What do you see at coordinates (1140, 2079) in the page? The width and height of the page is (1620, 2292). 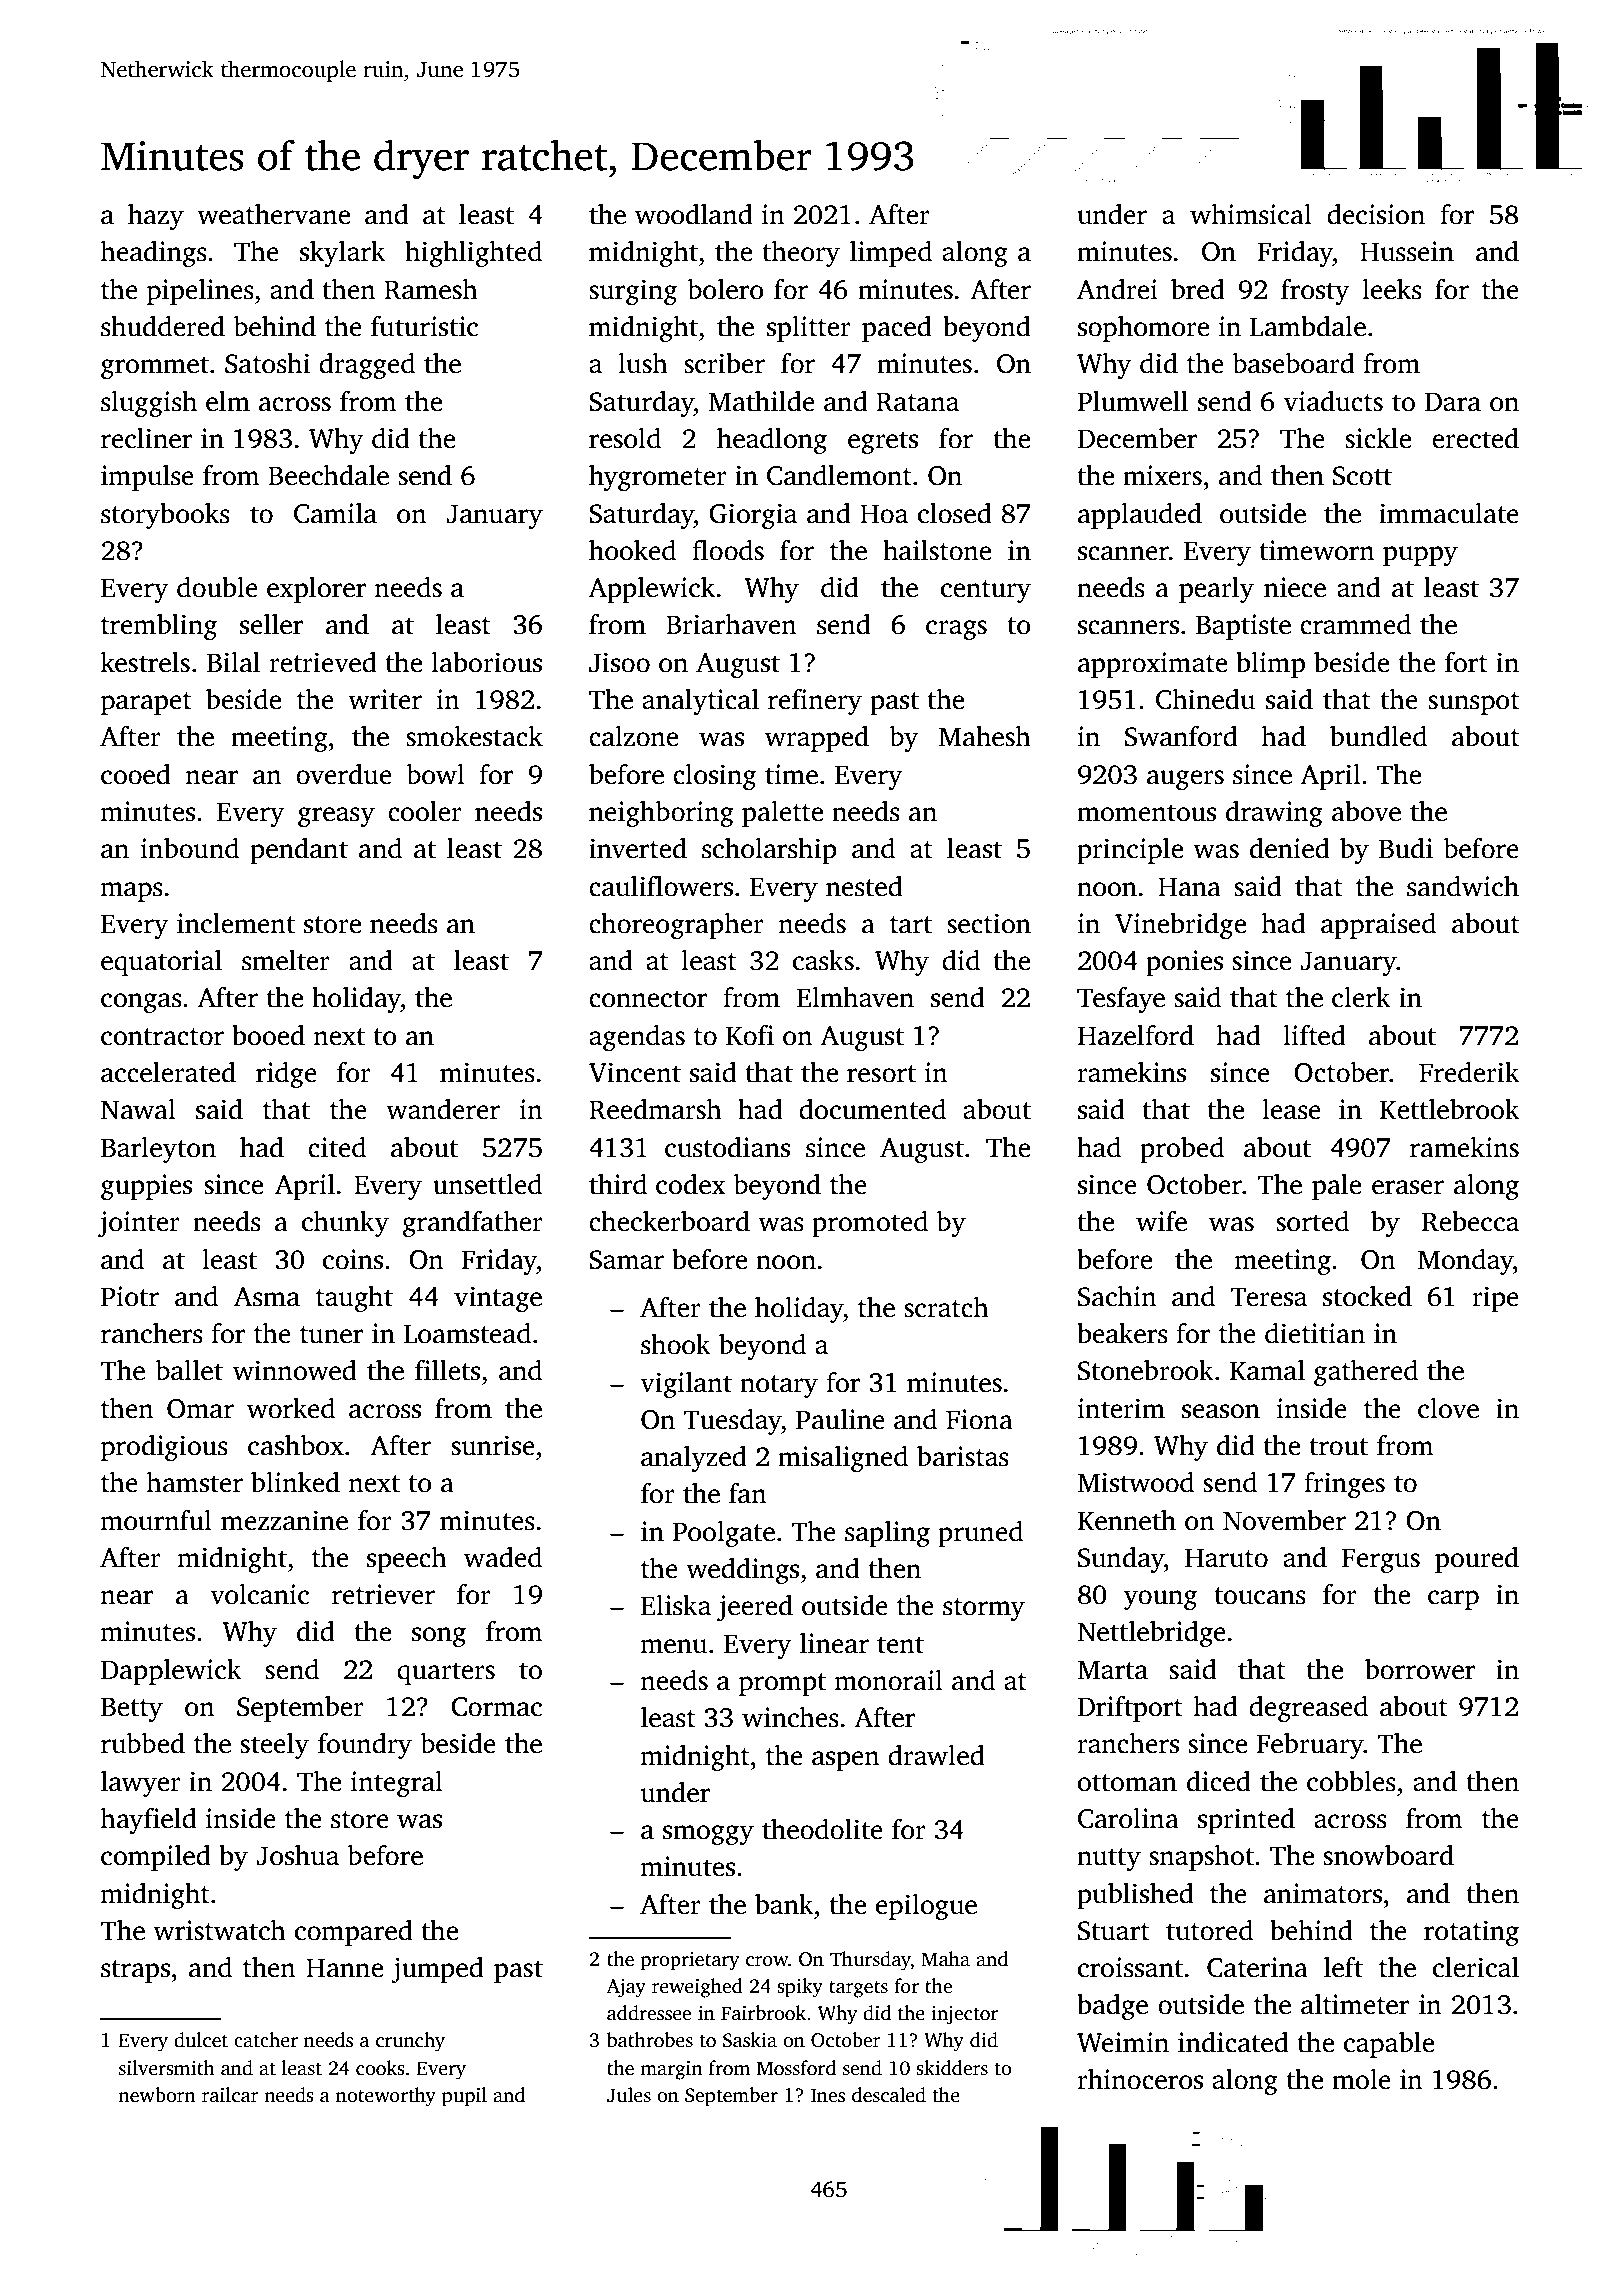 I see `rhinoceros` at bounding box center [1140, 2079].
